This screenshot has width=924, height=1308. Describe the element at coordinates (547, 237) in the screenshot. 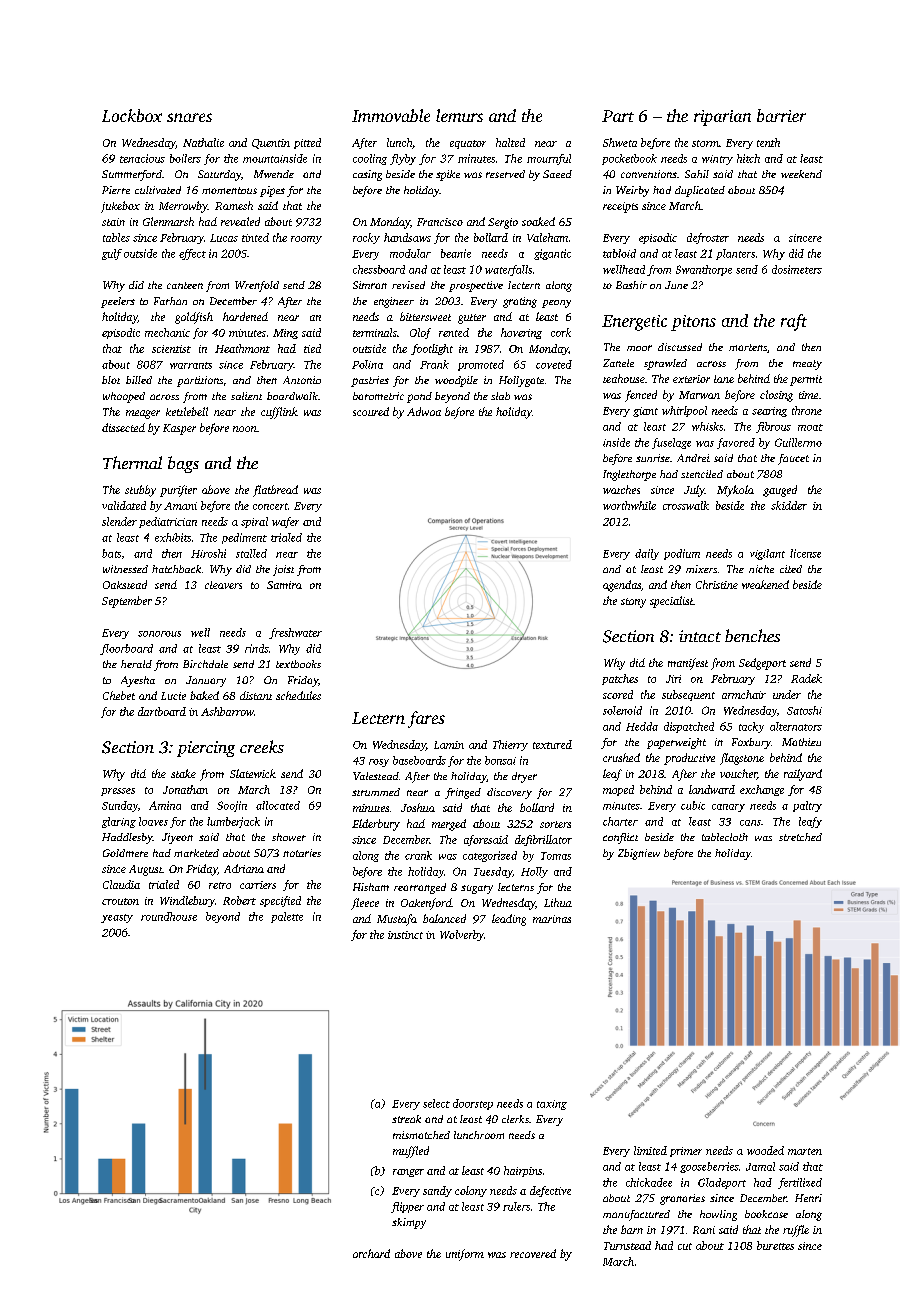

I see `Valeham` at that location.
